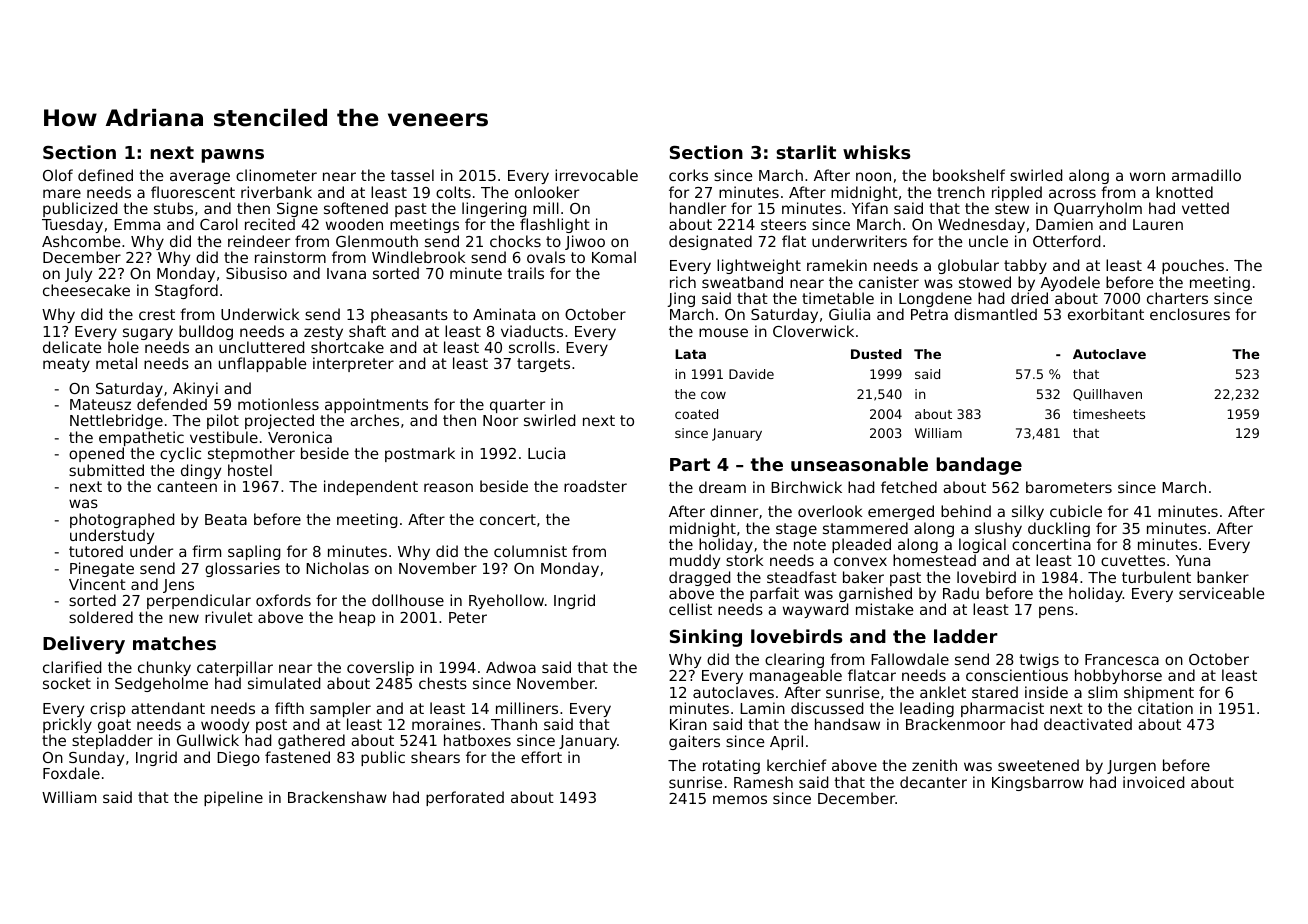 The width and height of the document is (1308, 924). What do you see at coordinates (276, 175) in the document?
I see `clinometer` at bounding box center [276, 175].
